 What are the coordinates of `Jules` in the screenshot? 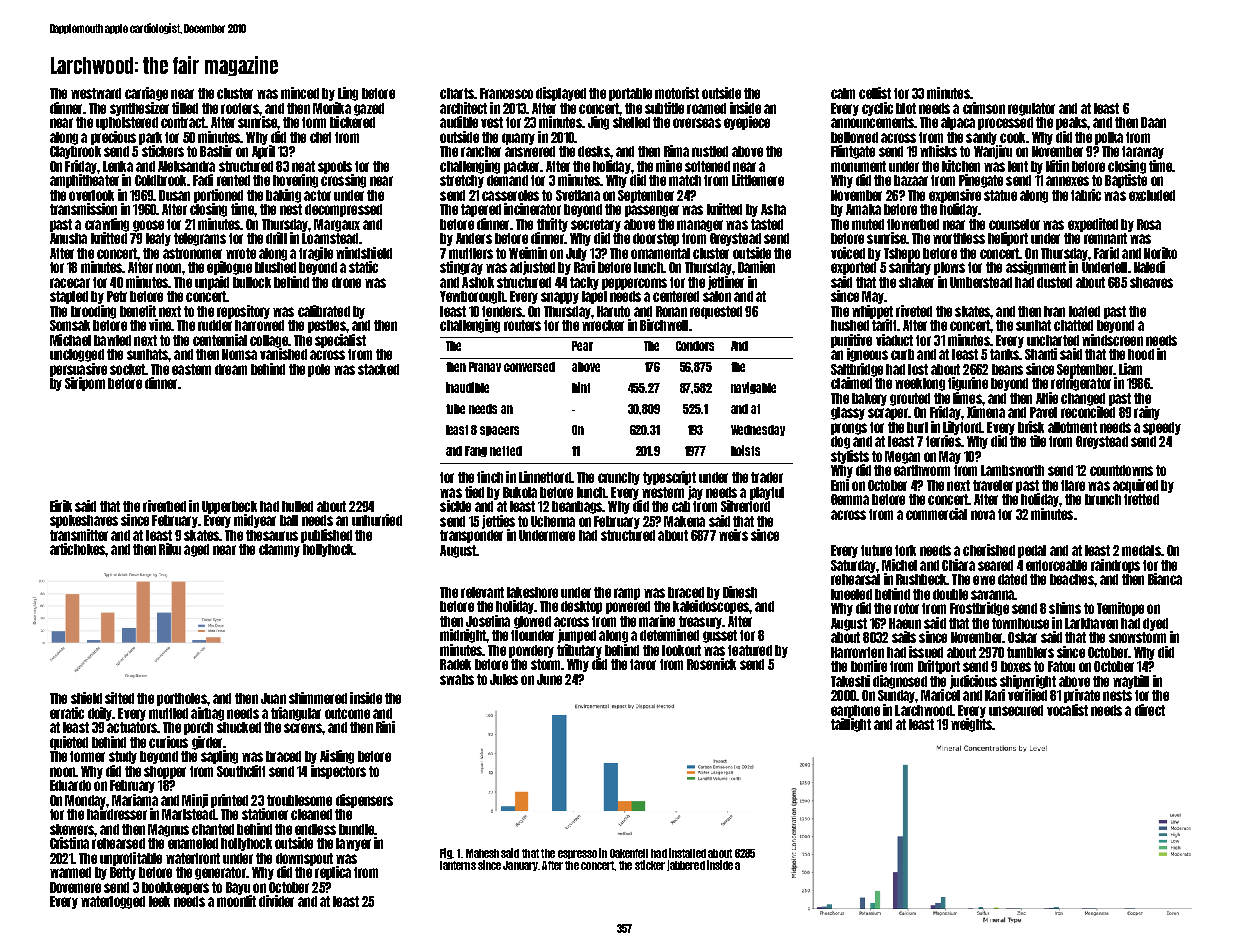 It's located at (504, 679).
